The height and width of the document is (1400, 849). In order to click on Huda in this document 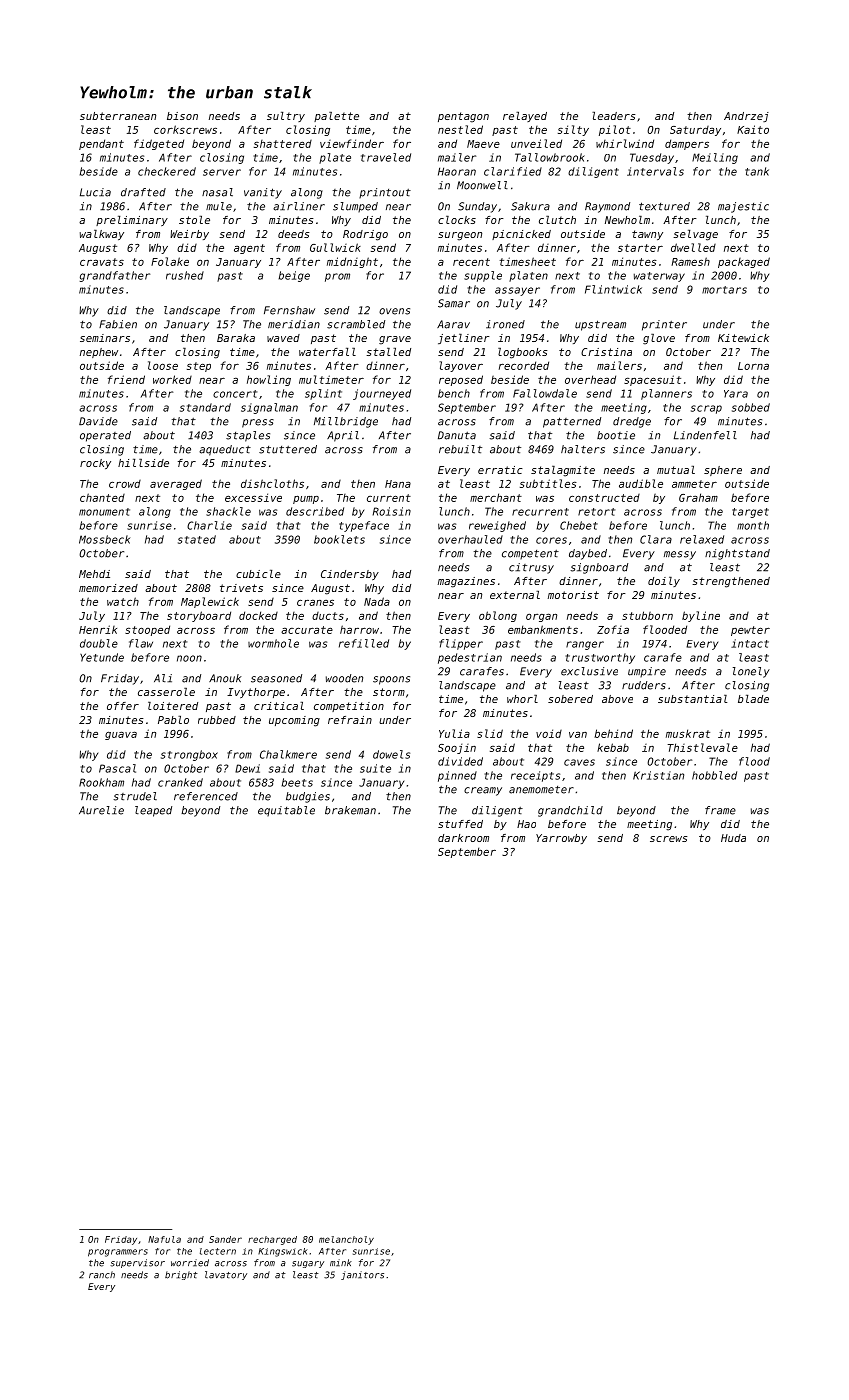, I will do `click(733, 838)`.
